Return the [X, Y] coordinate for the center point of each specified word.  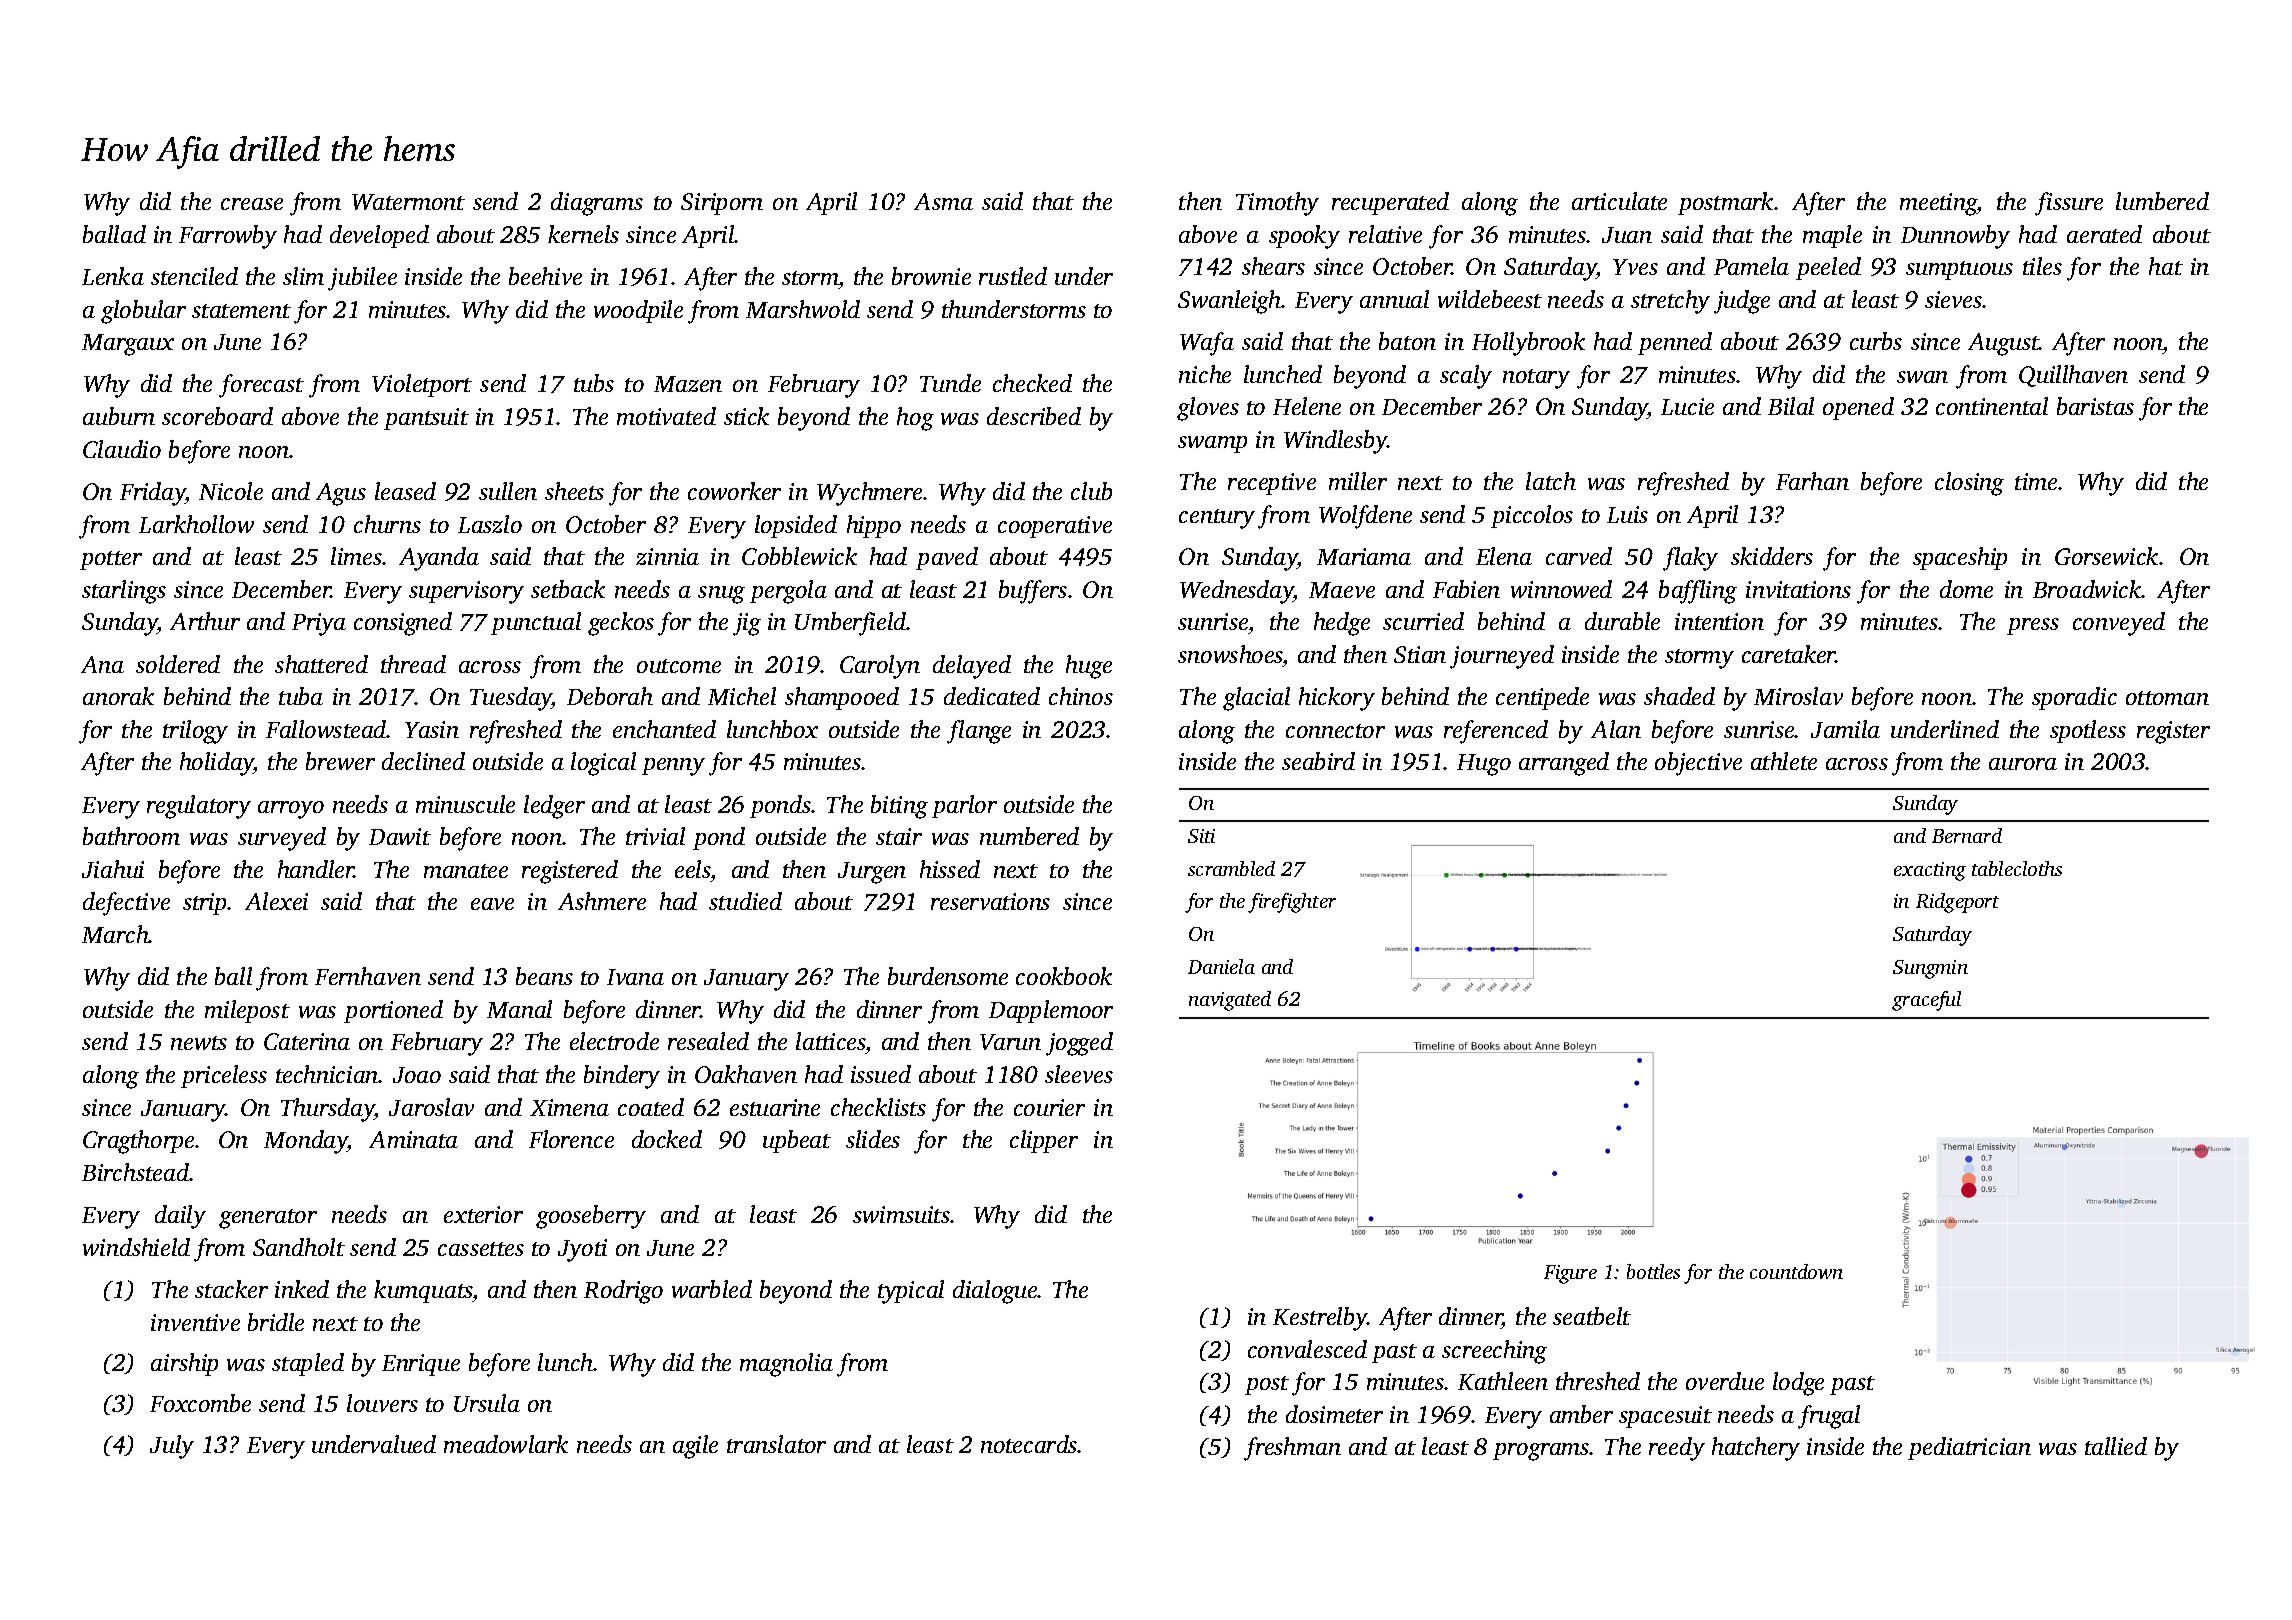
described [1034, 416]
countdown [1796, 1271]
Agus [341, 494]
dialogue [995, 1292]
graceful [1926, 1001]
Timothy [1277, 204]
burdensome [948, 976]
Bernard [1967, 835]
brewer [340, 761]
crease [252, 204]
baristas [2095, 406]
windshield [136, 1247]
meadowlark [506, 1444]
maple [1832, 236]
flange [979, 732]
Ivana [635, 977]
